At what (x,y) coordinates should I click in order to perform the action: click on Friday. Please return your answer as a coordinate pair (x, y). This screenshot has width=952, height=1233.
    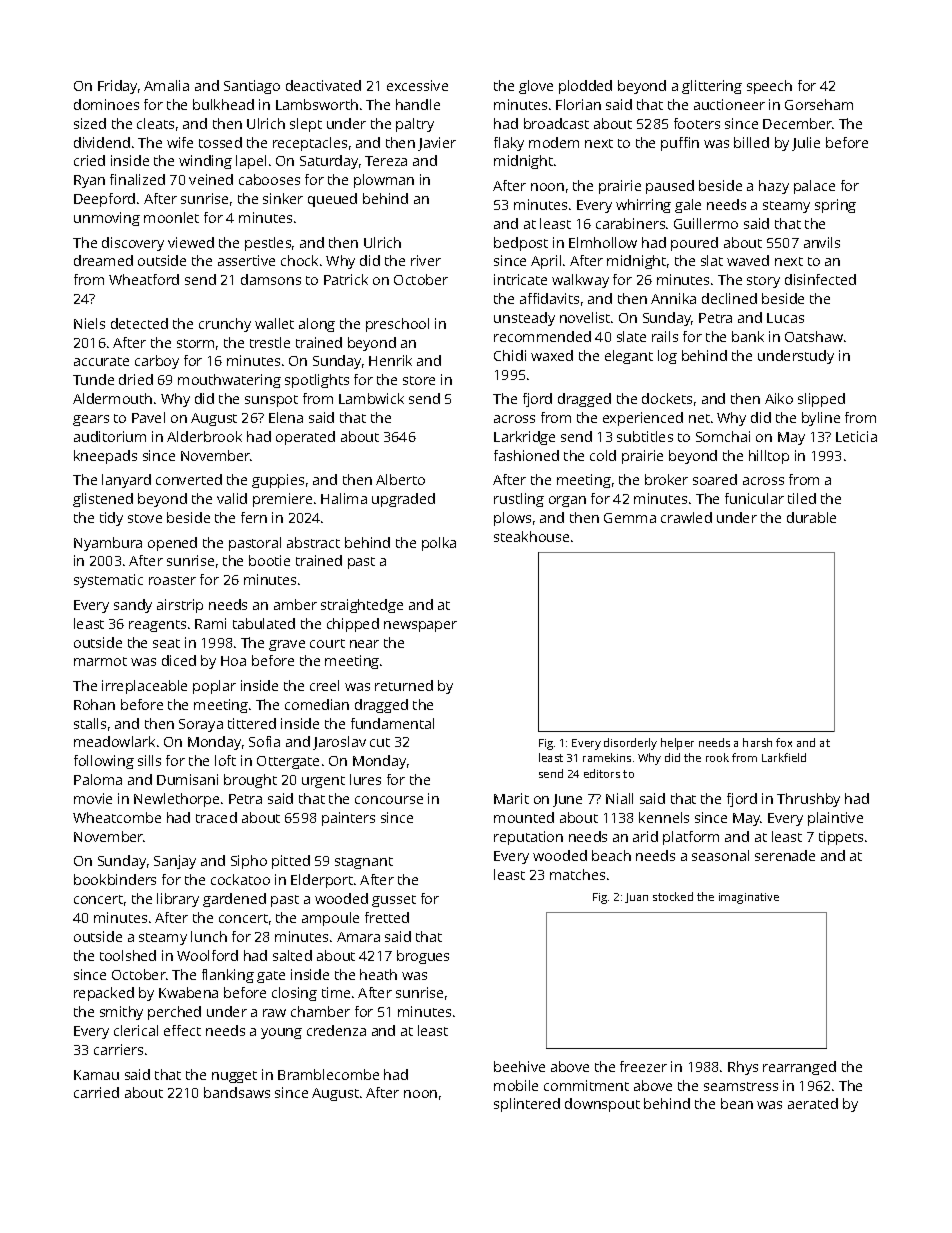
    Looking at the image, I should click on (117, 87).
